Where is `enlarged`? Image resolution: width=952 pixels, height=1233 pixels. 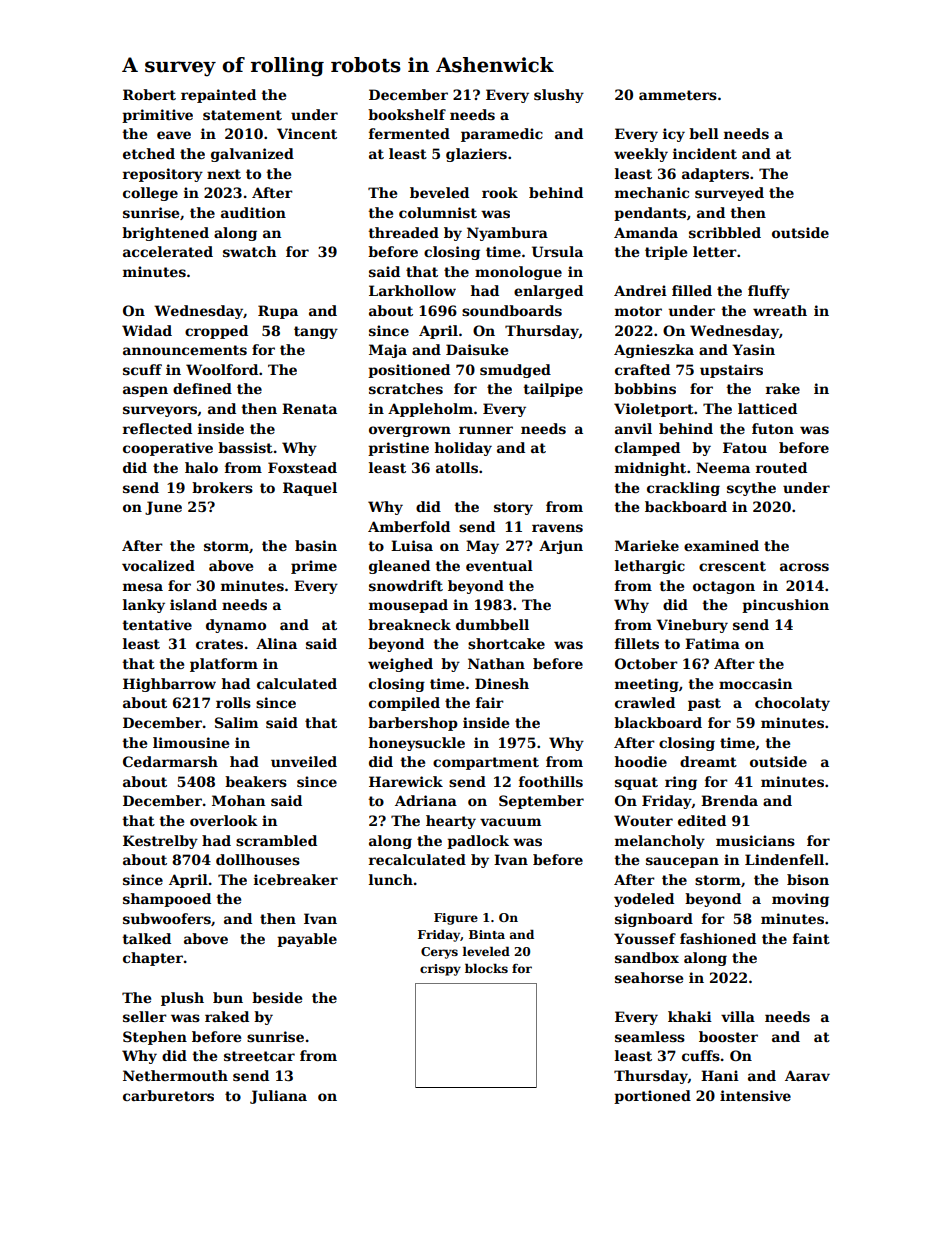 enlarged is located at coordinates (548, 292).
